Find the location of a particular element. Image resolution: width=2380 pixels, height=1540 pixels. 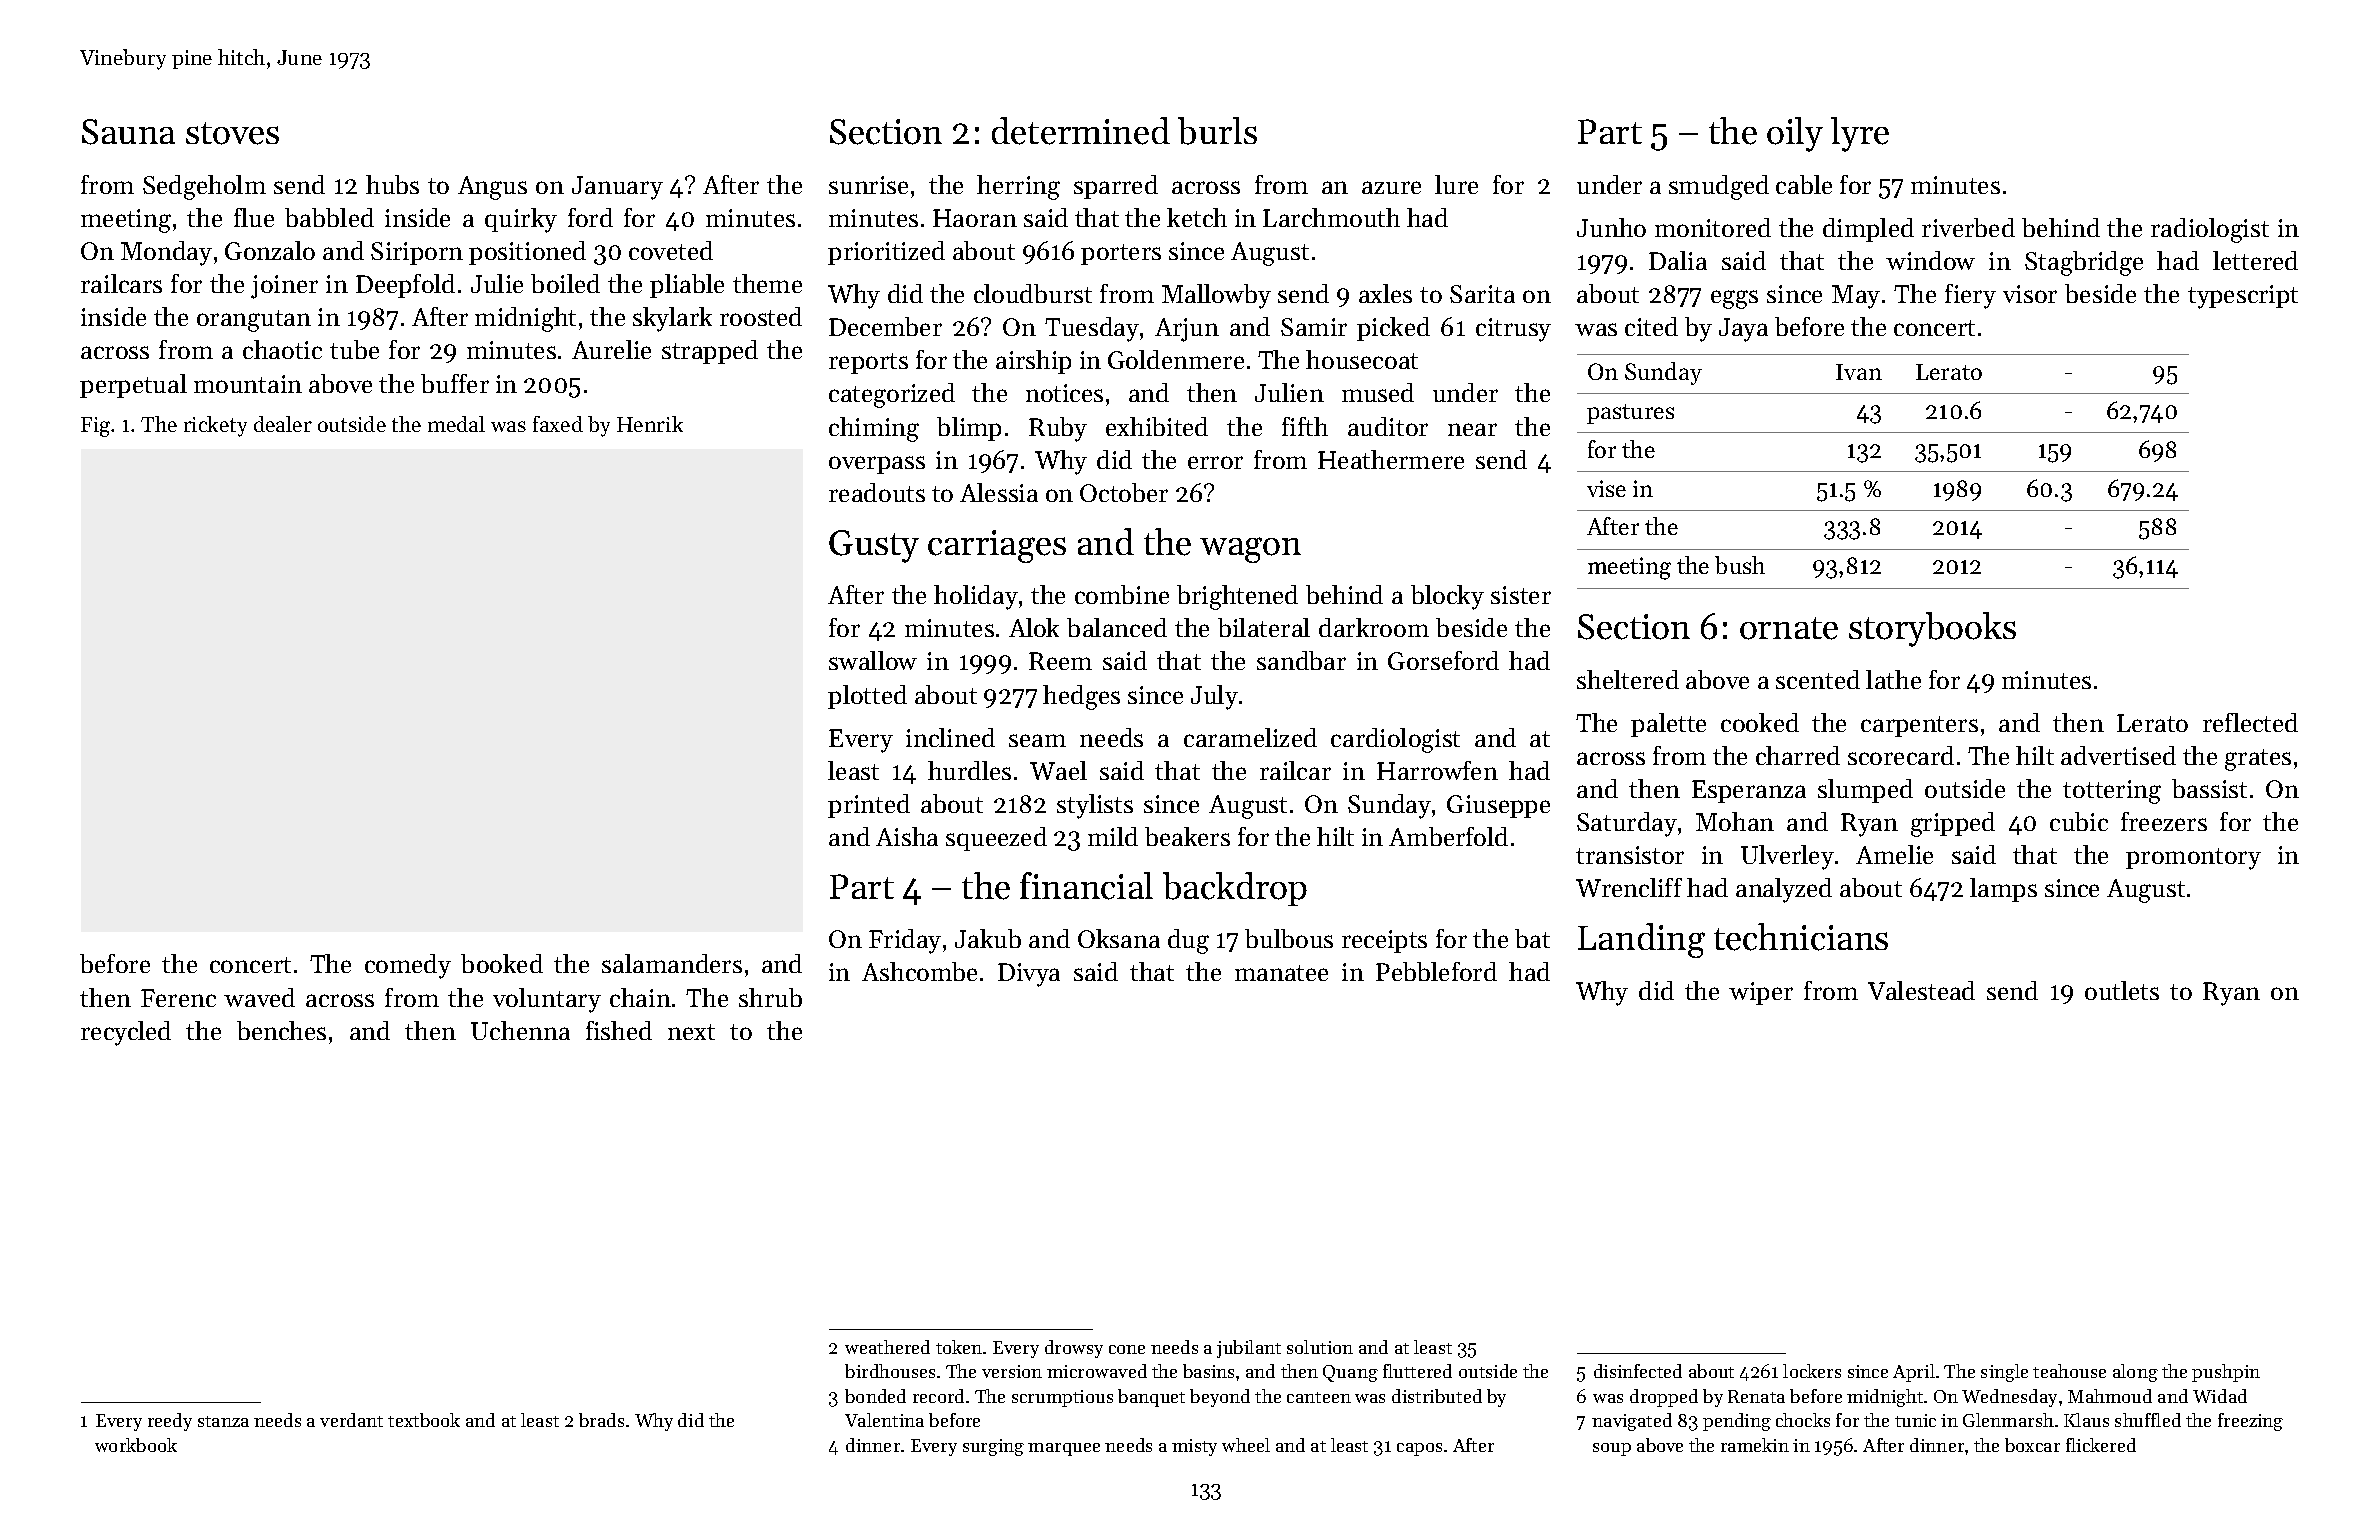

Fig is located at coordinates (95, 427).
